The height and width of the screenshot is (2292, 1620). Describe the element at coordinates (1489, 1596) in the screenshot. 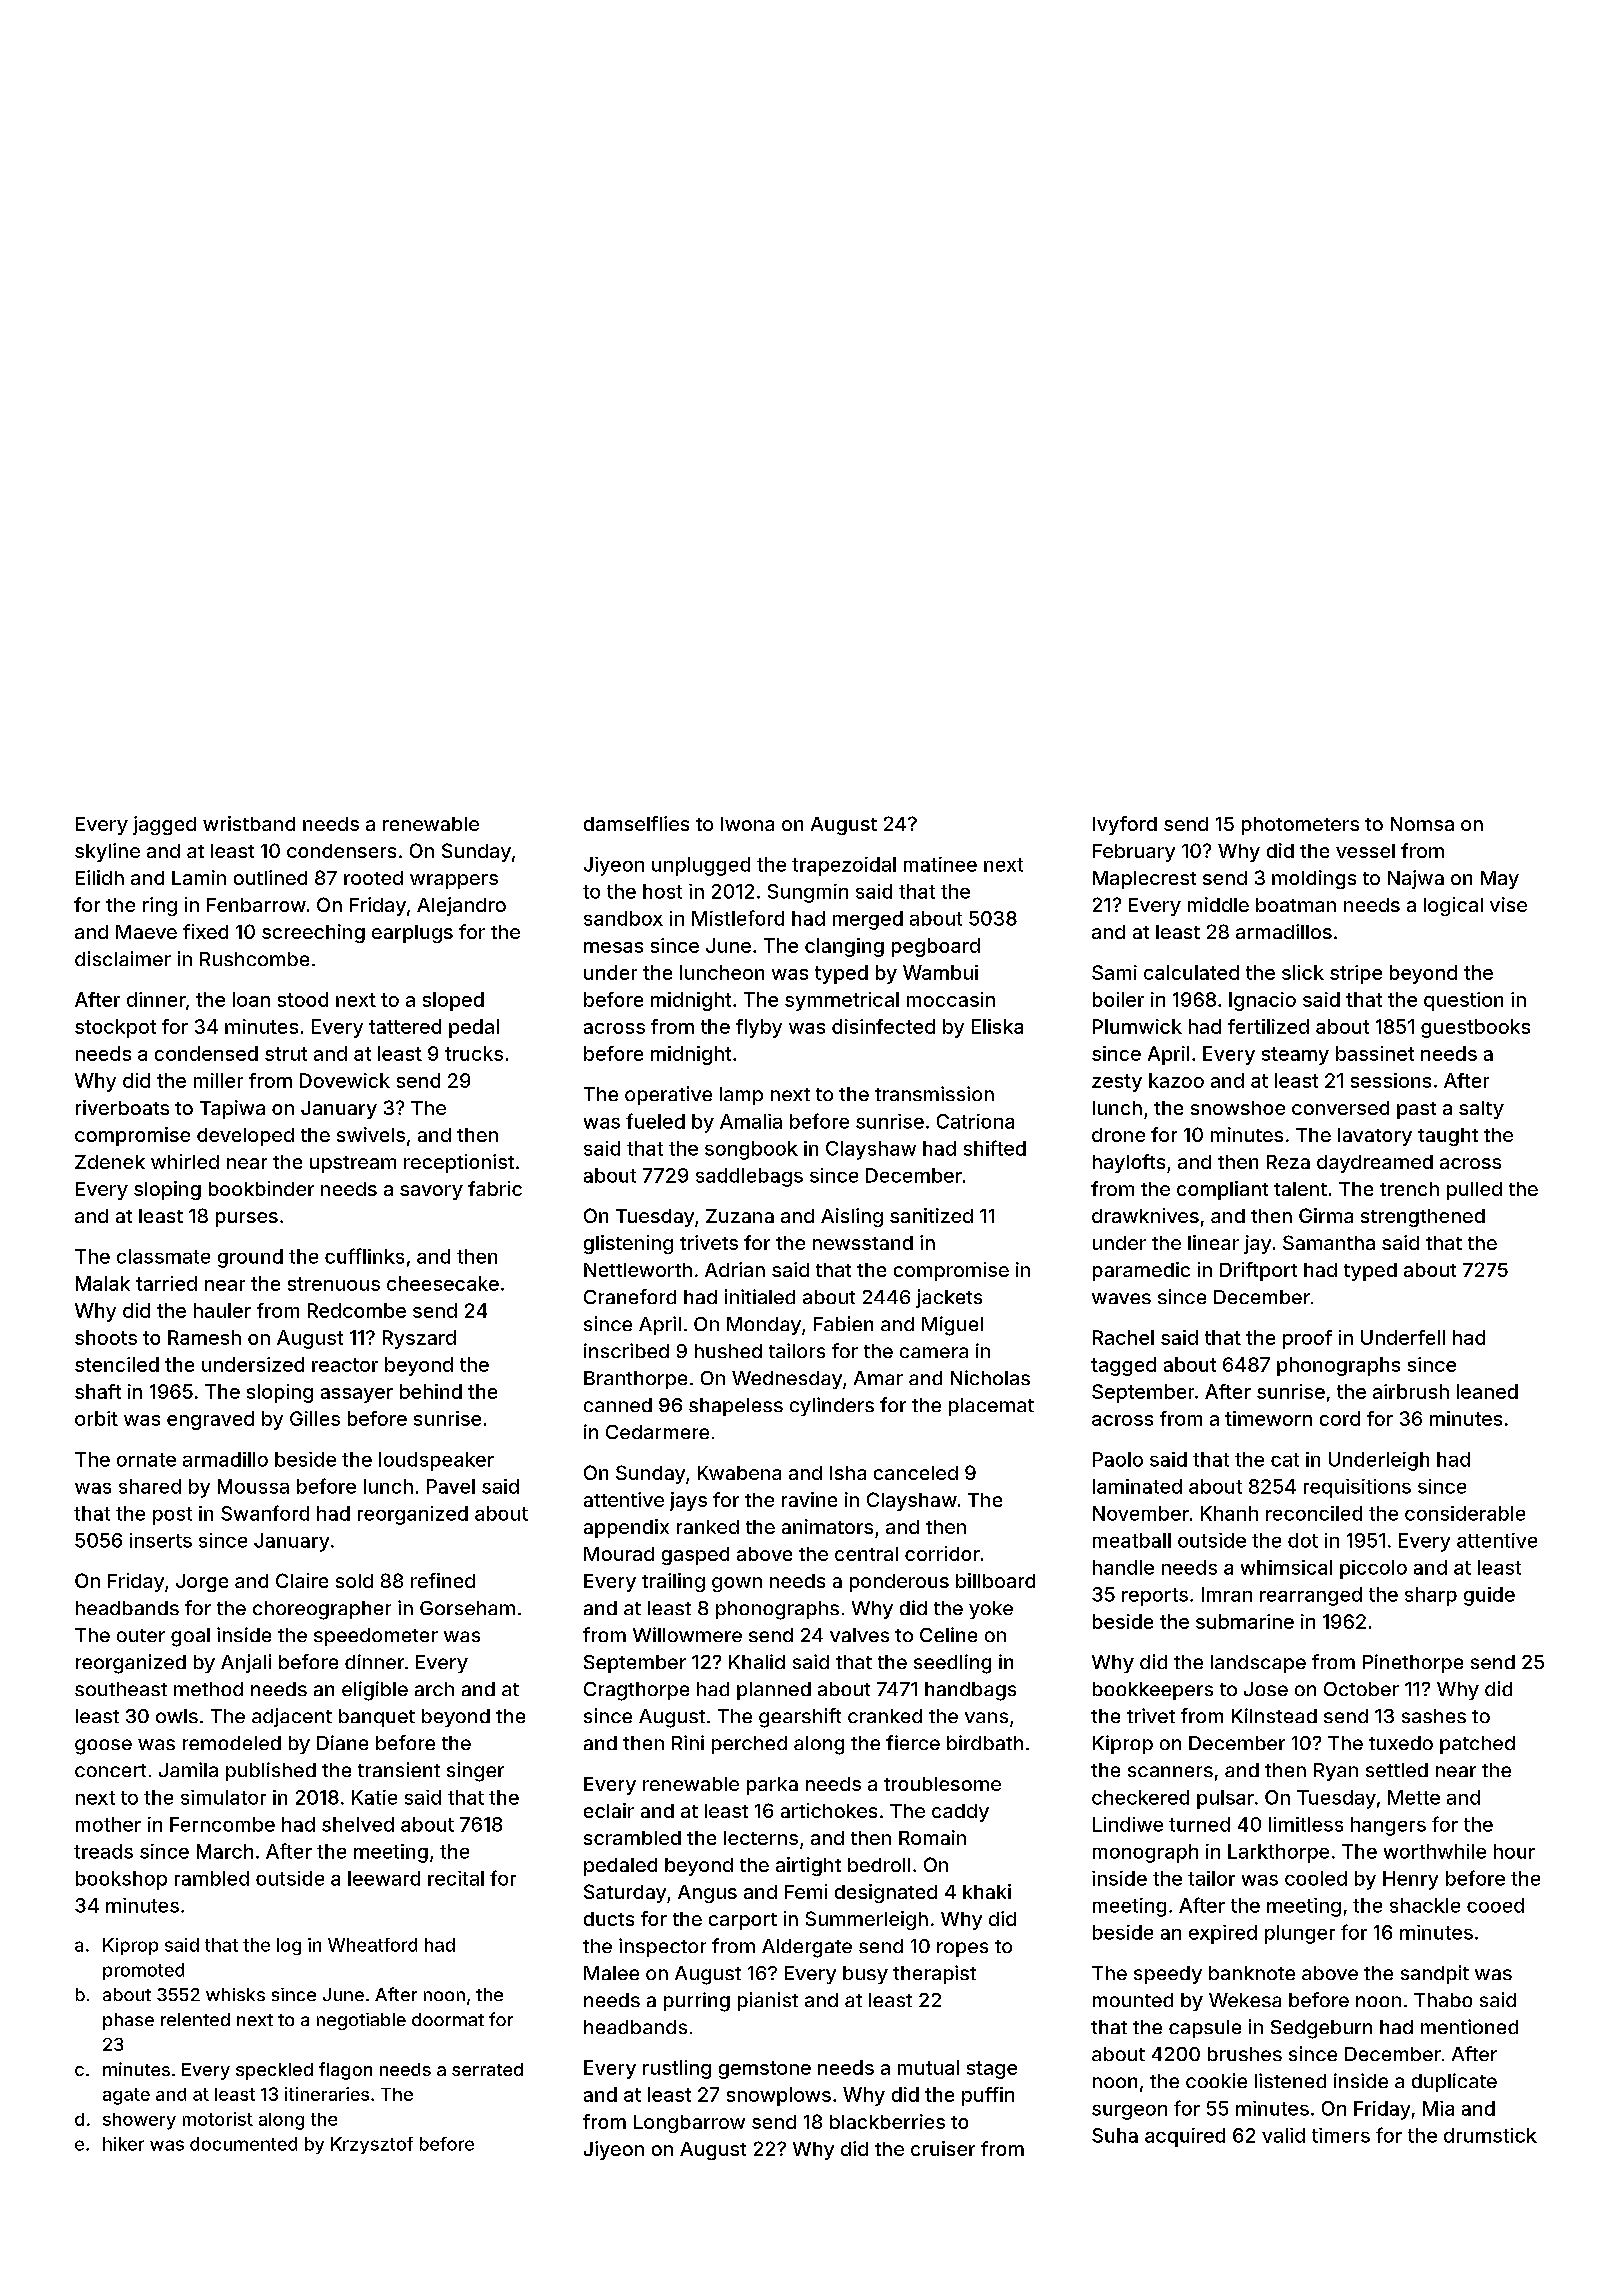

I see `guide` at that location.
